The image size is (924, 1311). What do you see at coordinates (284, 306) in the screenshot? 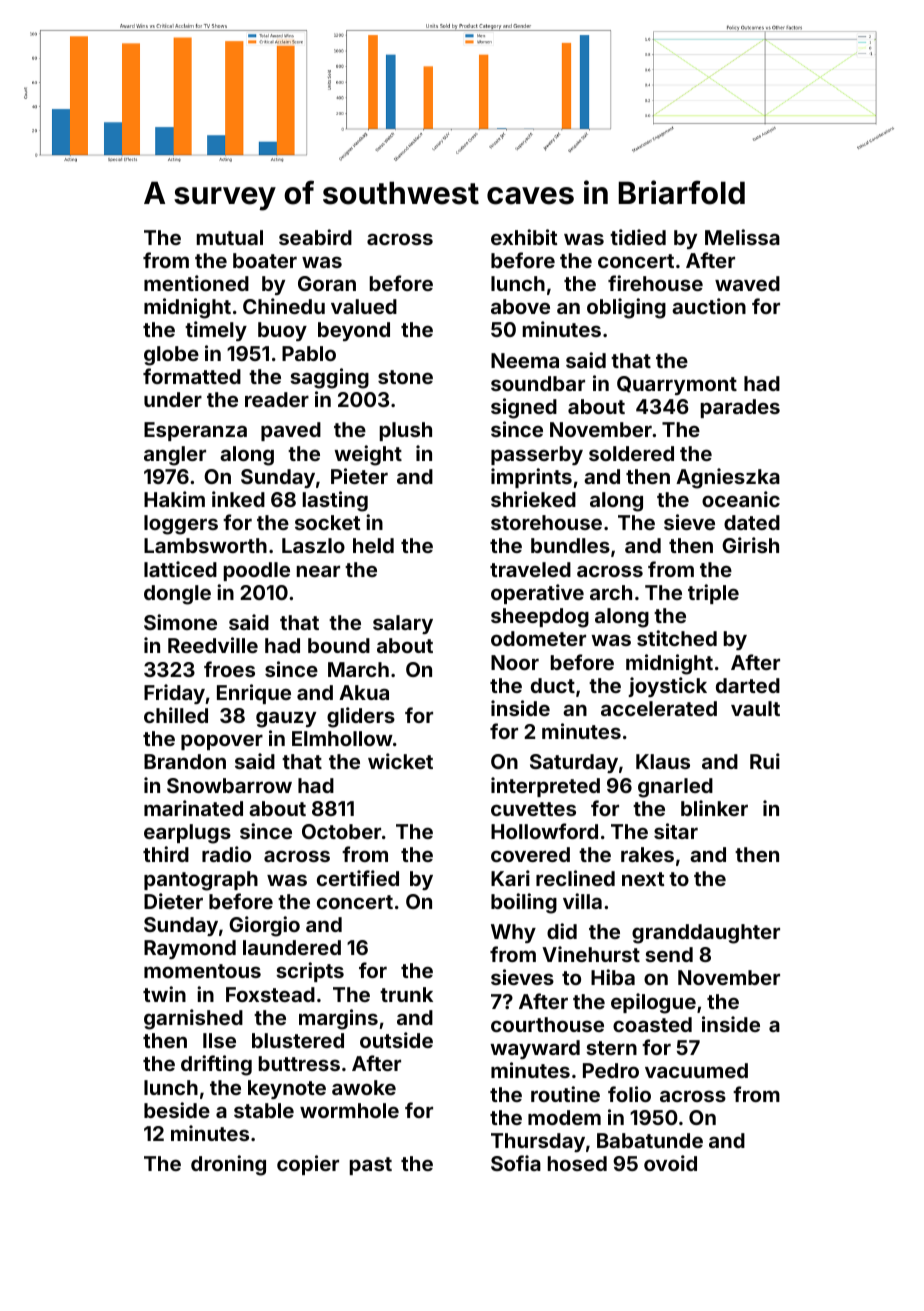
I see `Chinedu` at bounding box center [284, 306].
